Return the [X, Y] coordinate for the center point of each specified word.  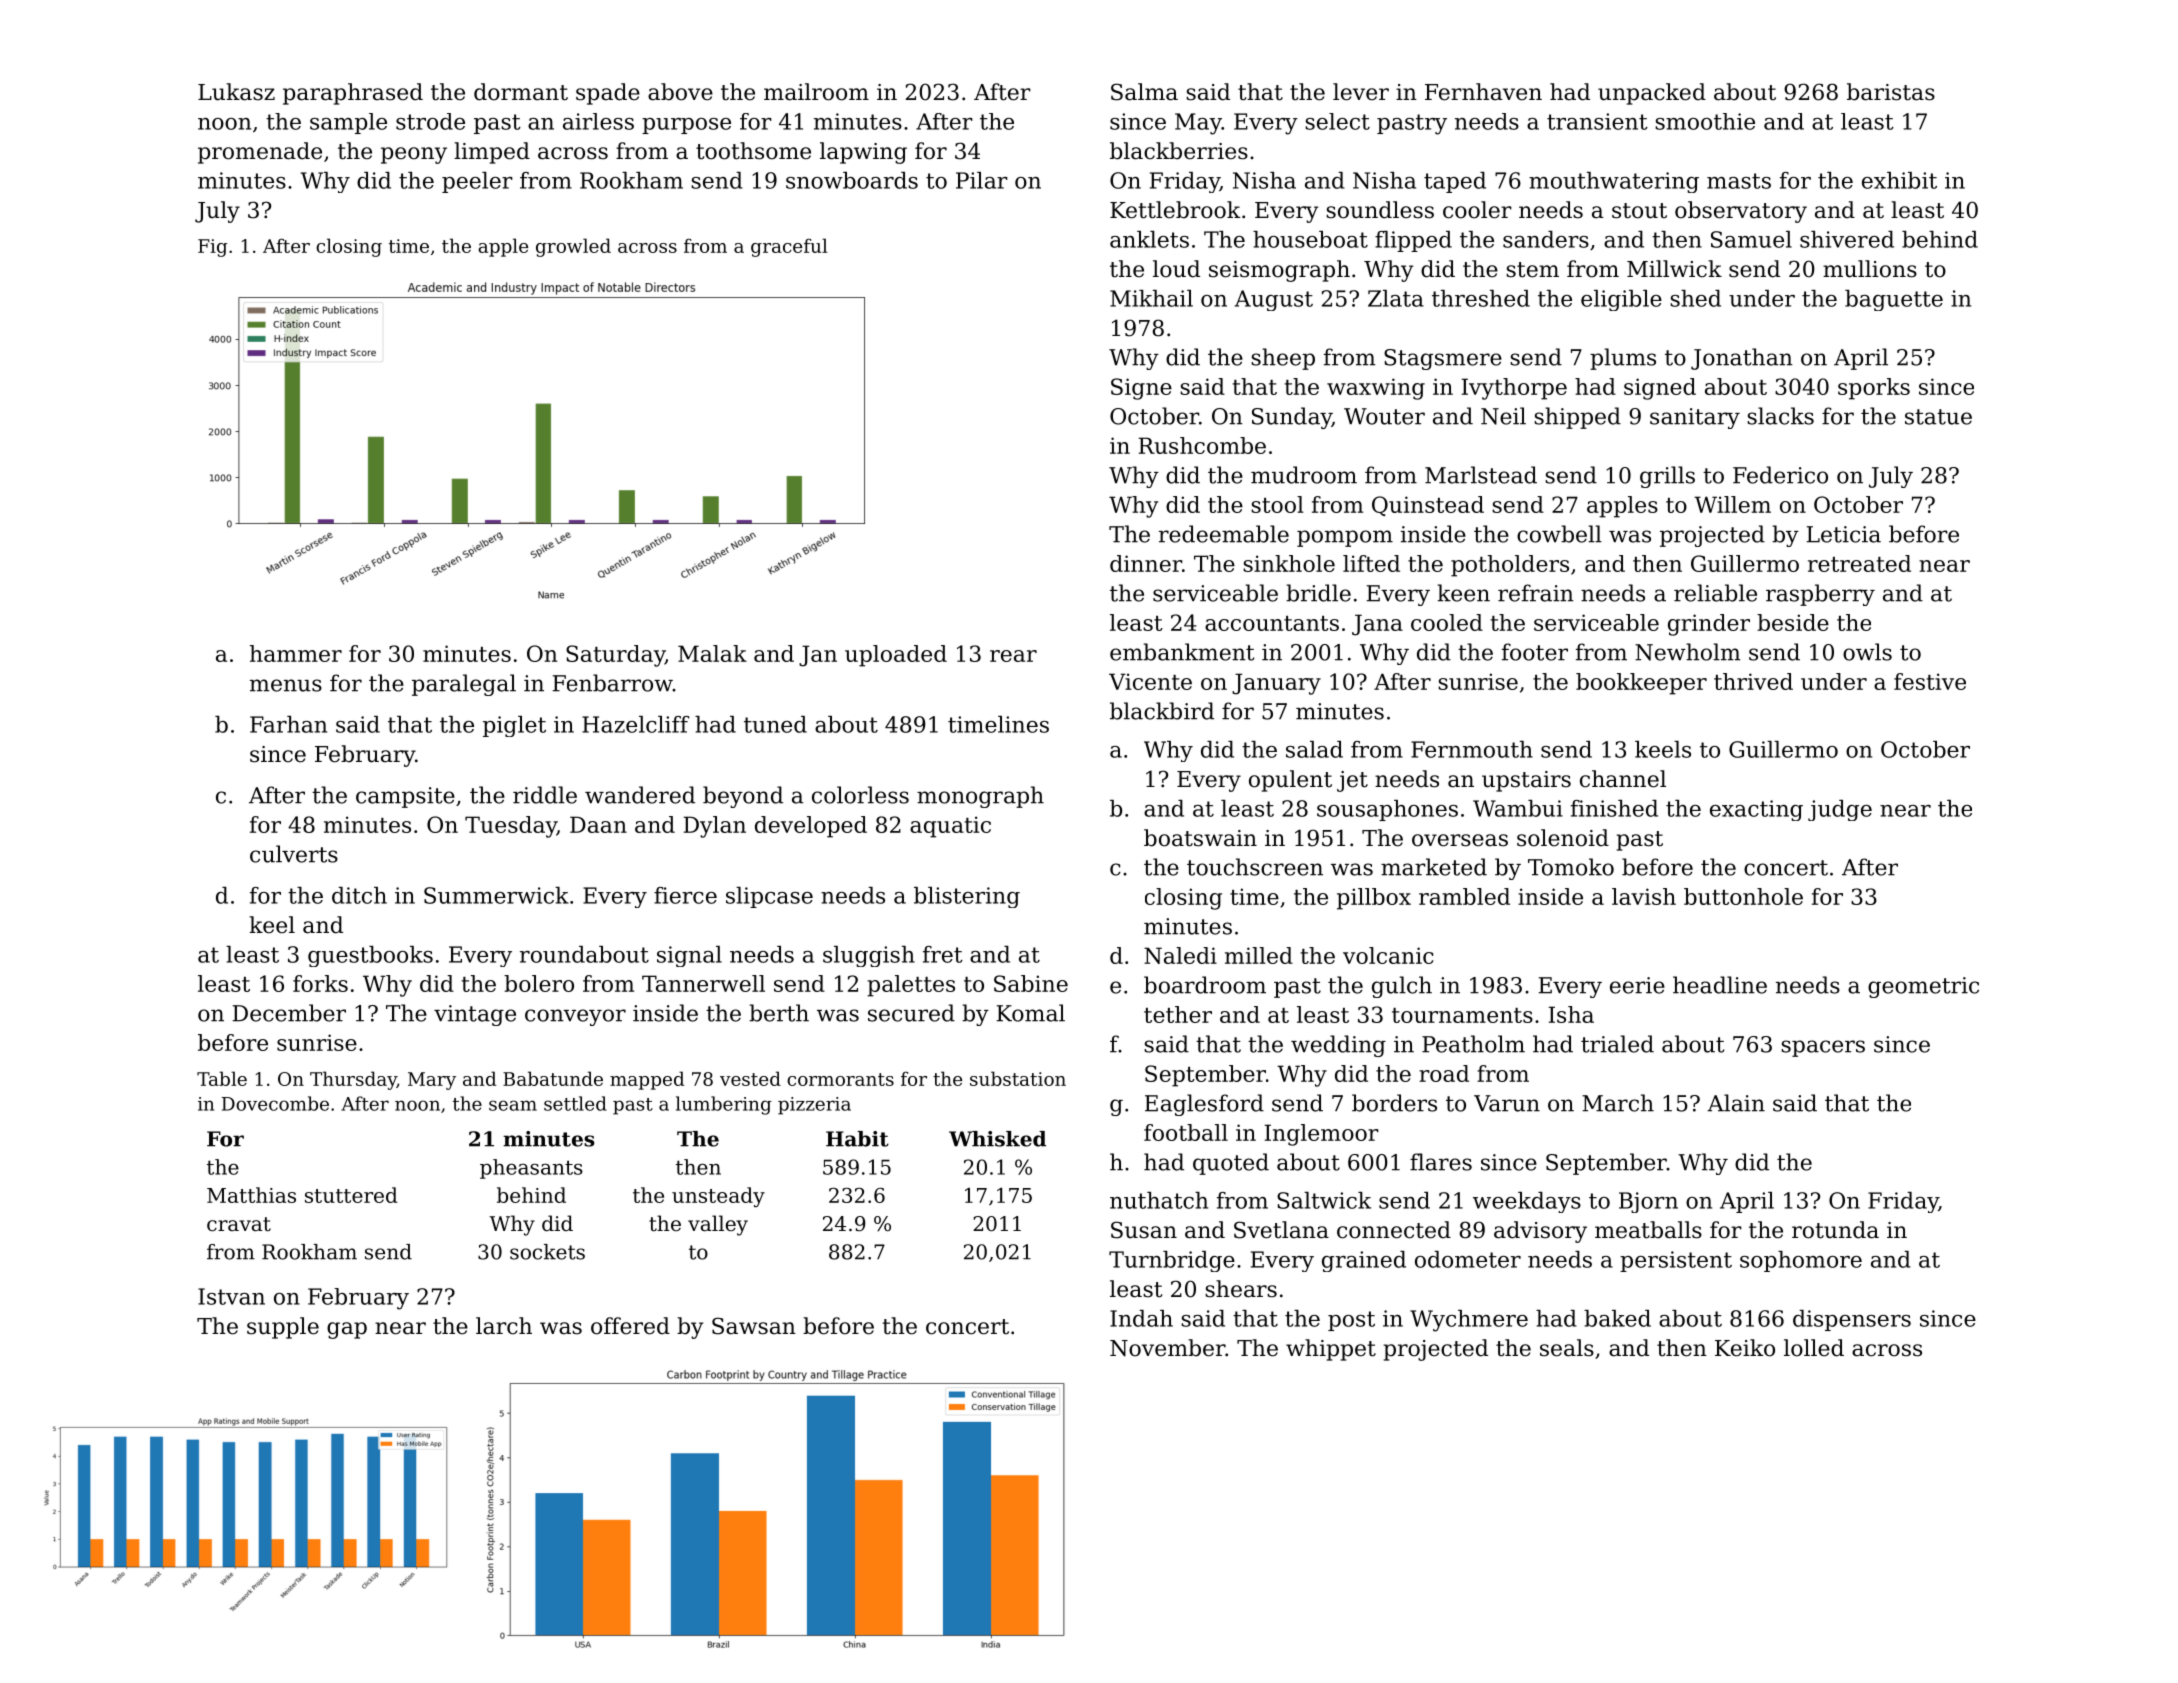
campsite [405, 797]
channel [1623, 779]
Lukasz [236, 92]
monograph [980, 797]
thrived [1753, 681]
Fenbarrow [612, 683]
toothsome [753, 151]
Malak [712, 653]
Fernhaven [1483, 92]
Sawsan [754, 1326]
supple [283, 1328]
